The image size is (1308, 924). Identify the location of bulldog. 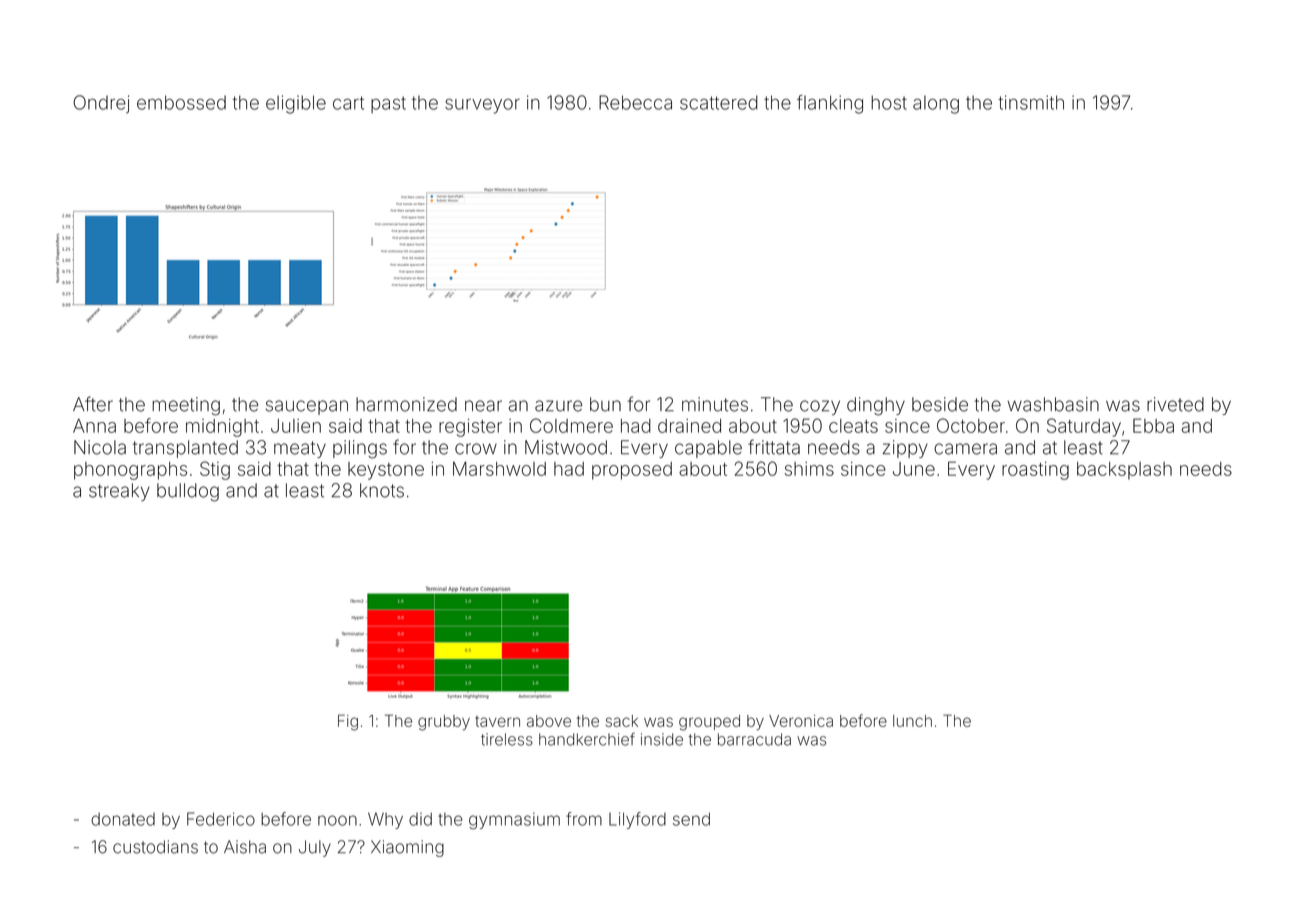
(188, 492).
